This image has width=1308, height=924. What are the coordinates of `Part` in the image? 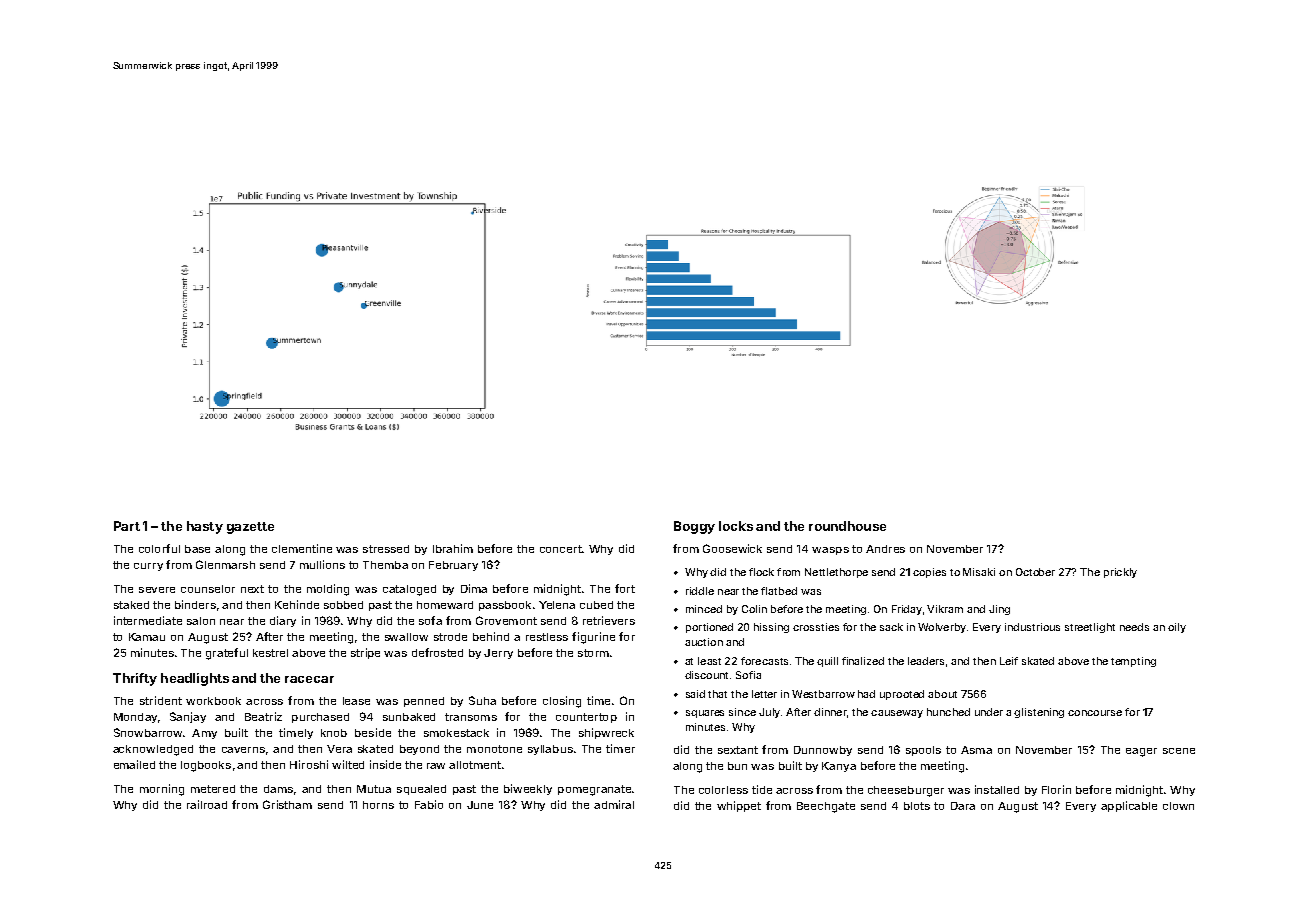 It's located at (127, 526).
